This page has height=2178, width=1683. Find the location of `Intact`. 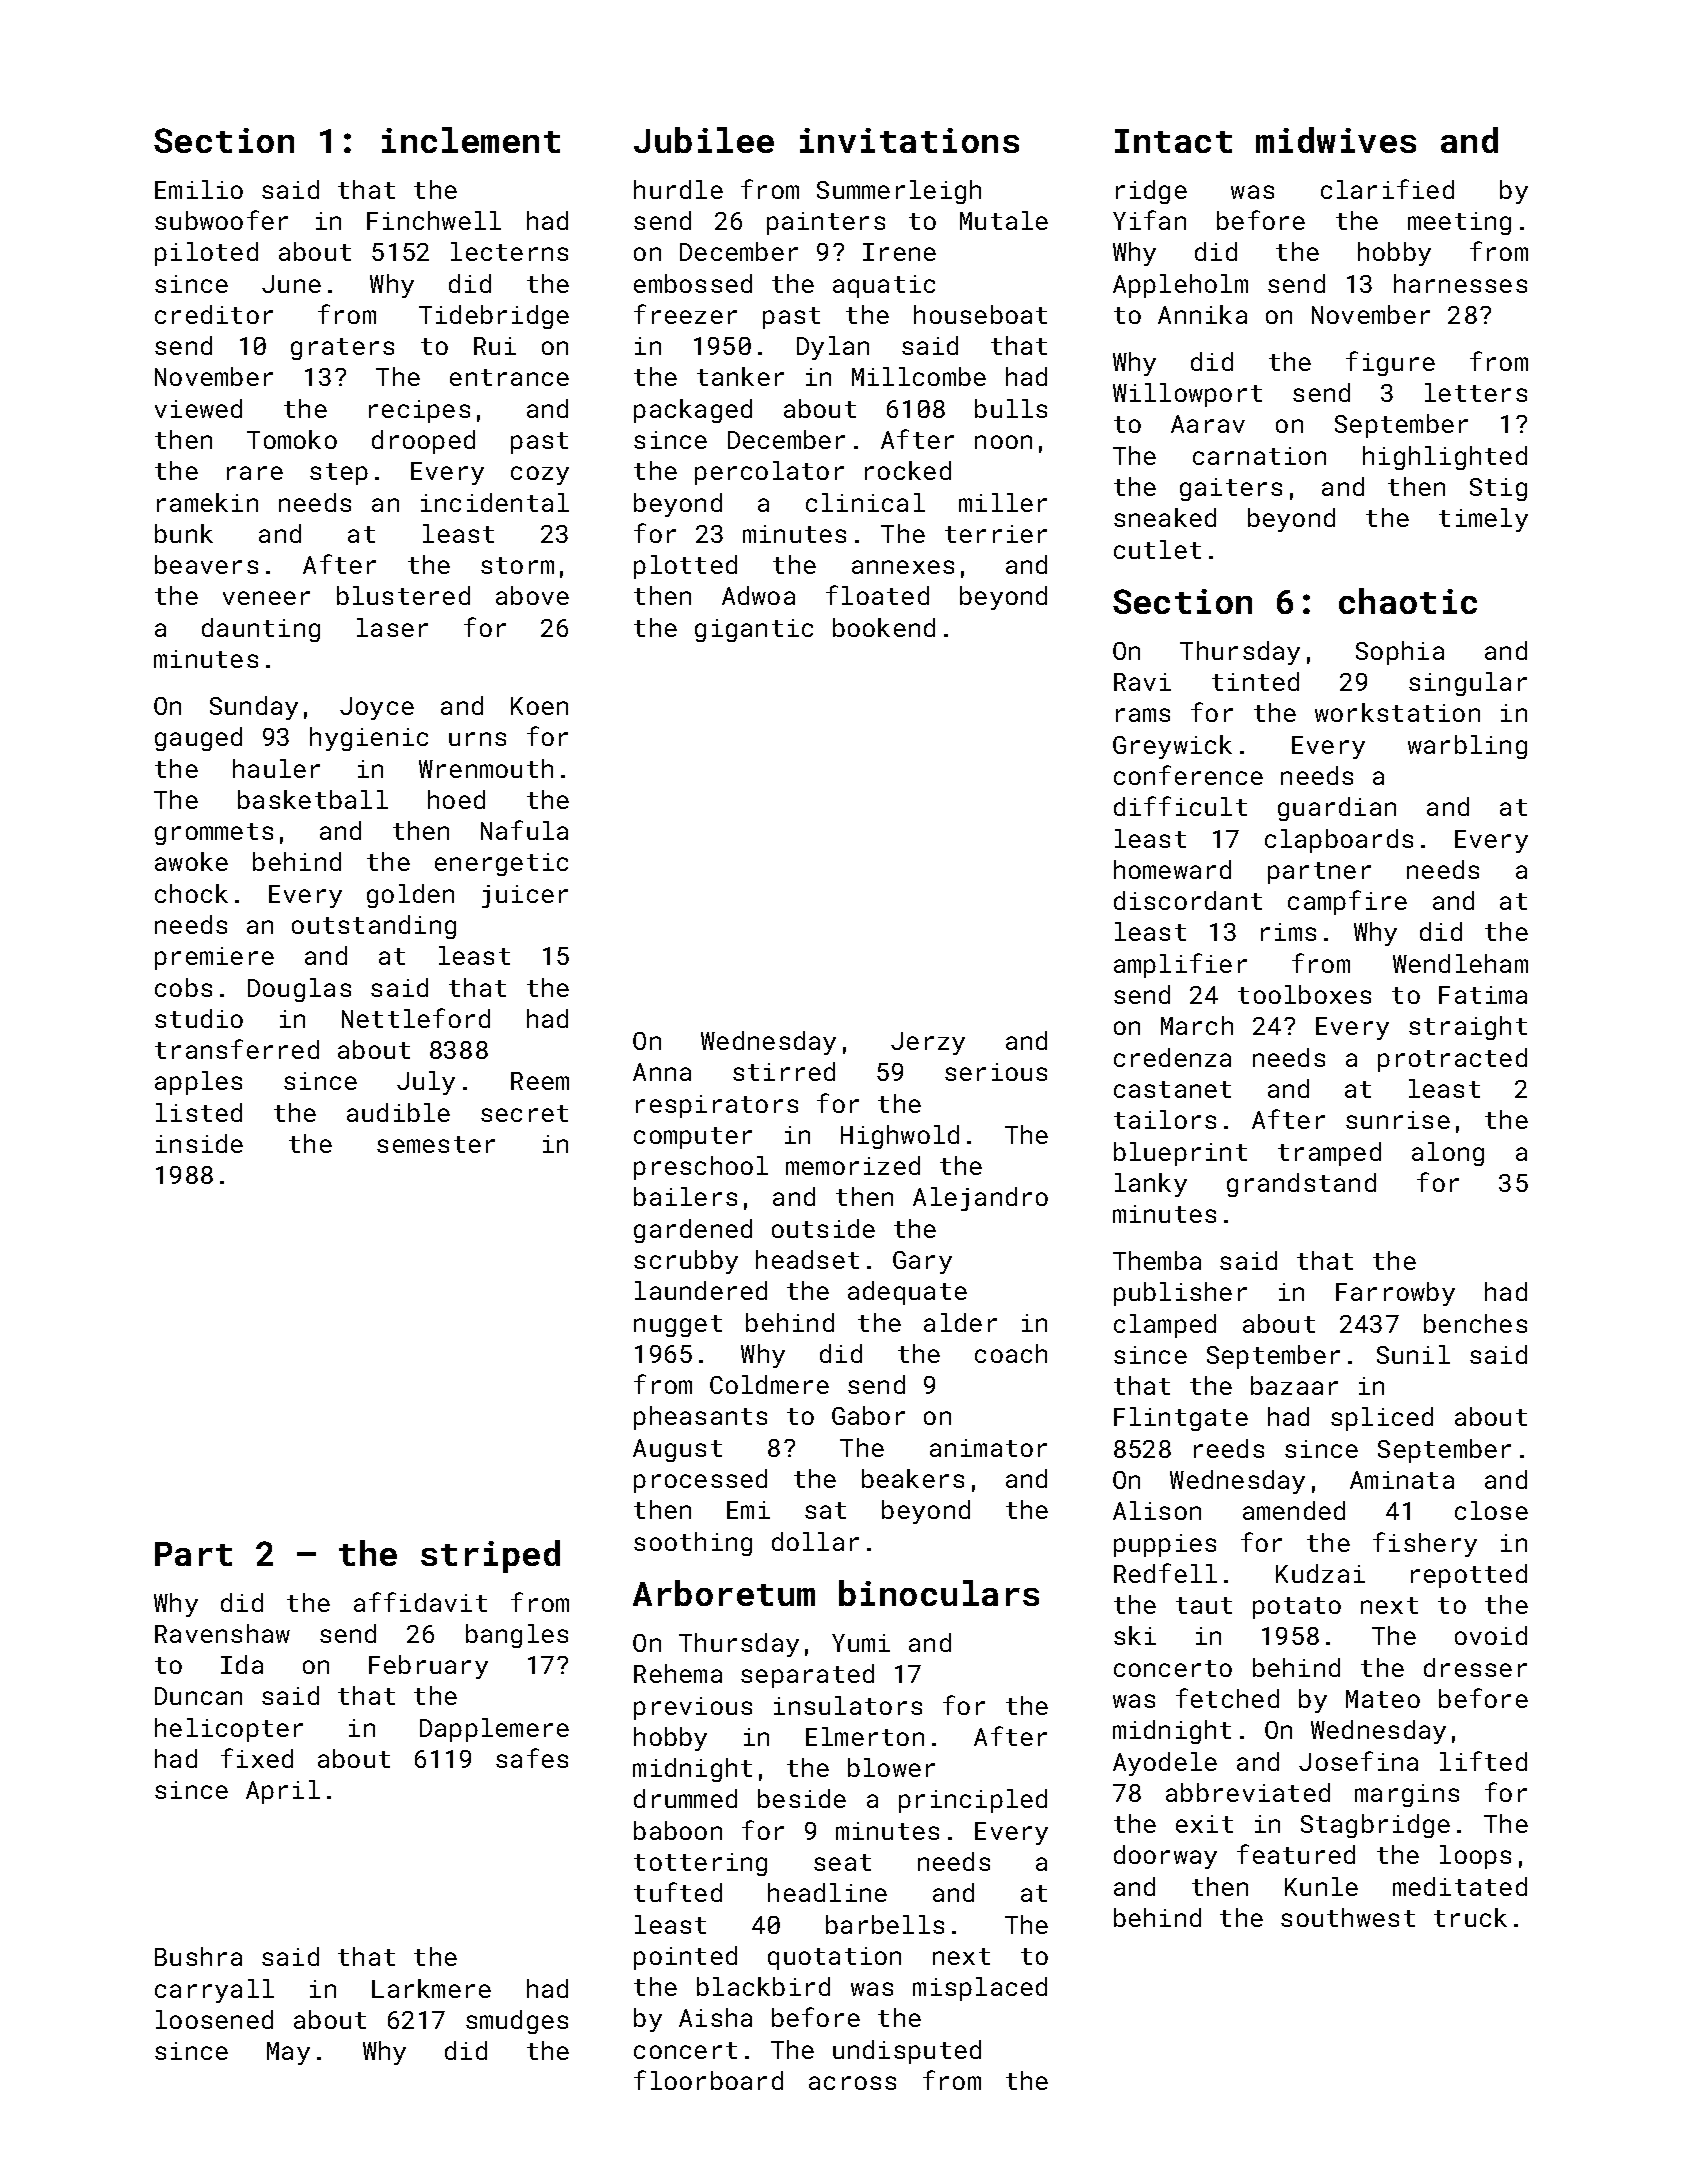

Intact is located at coordinates (1173, 141).
